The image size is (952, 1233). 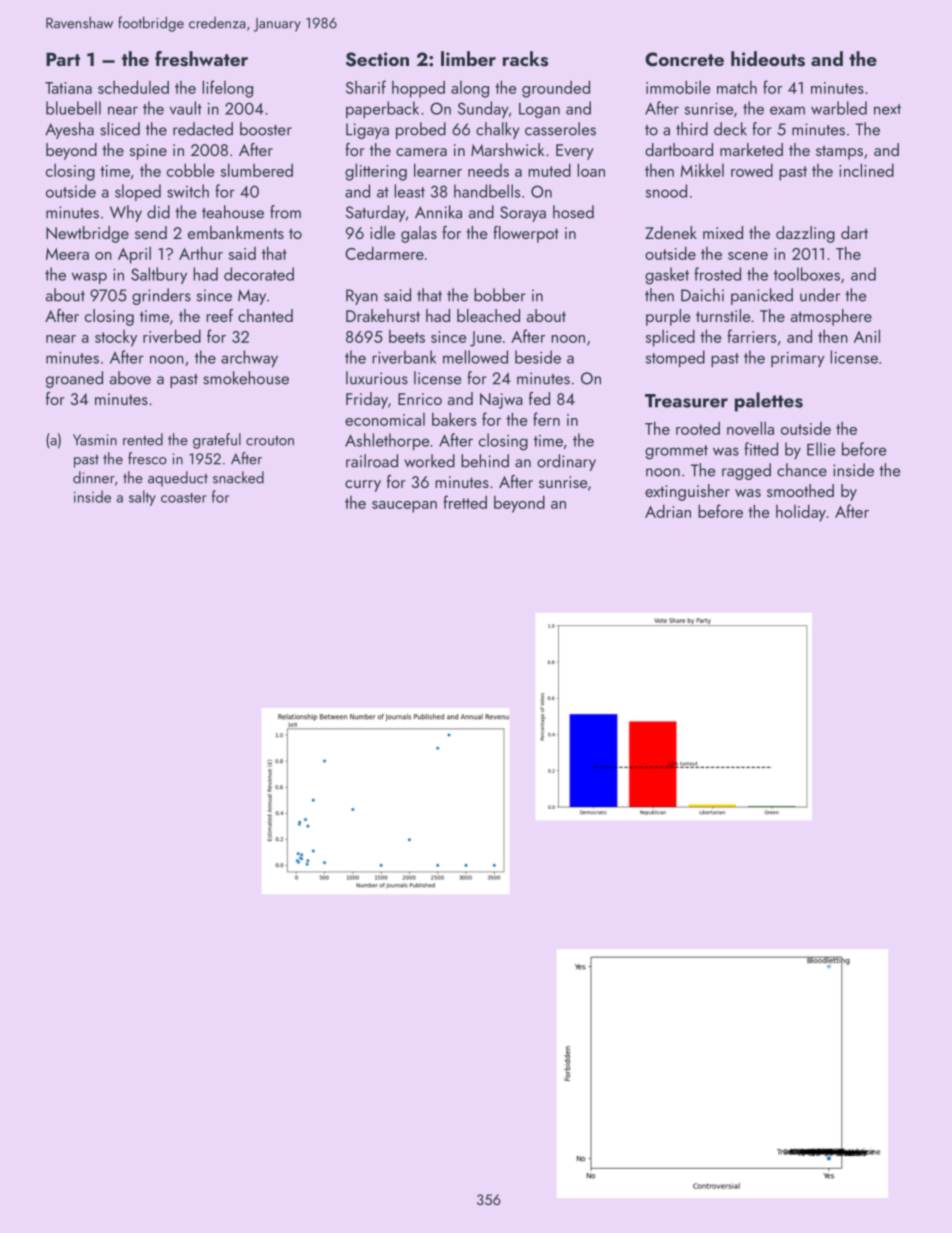 What do you see at coordinates (201, 59) in the screenshot?
I see `freshwater` at bounding box center [201, 59].
